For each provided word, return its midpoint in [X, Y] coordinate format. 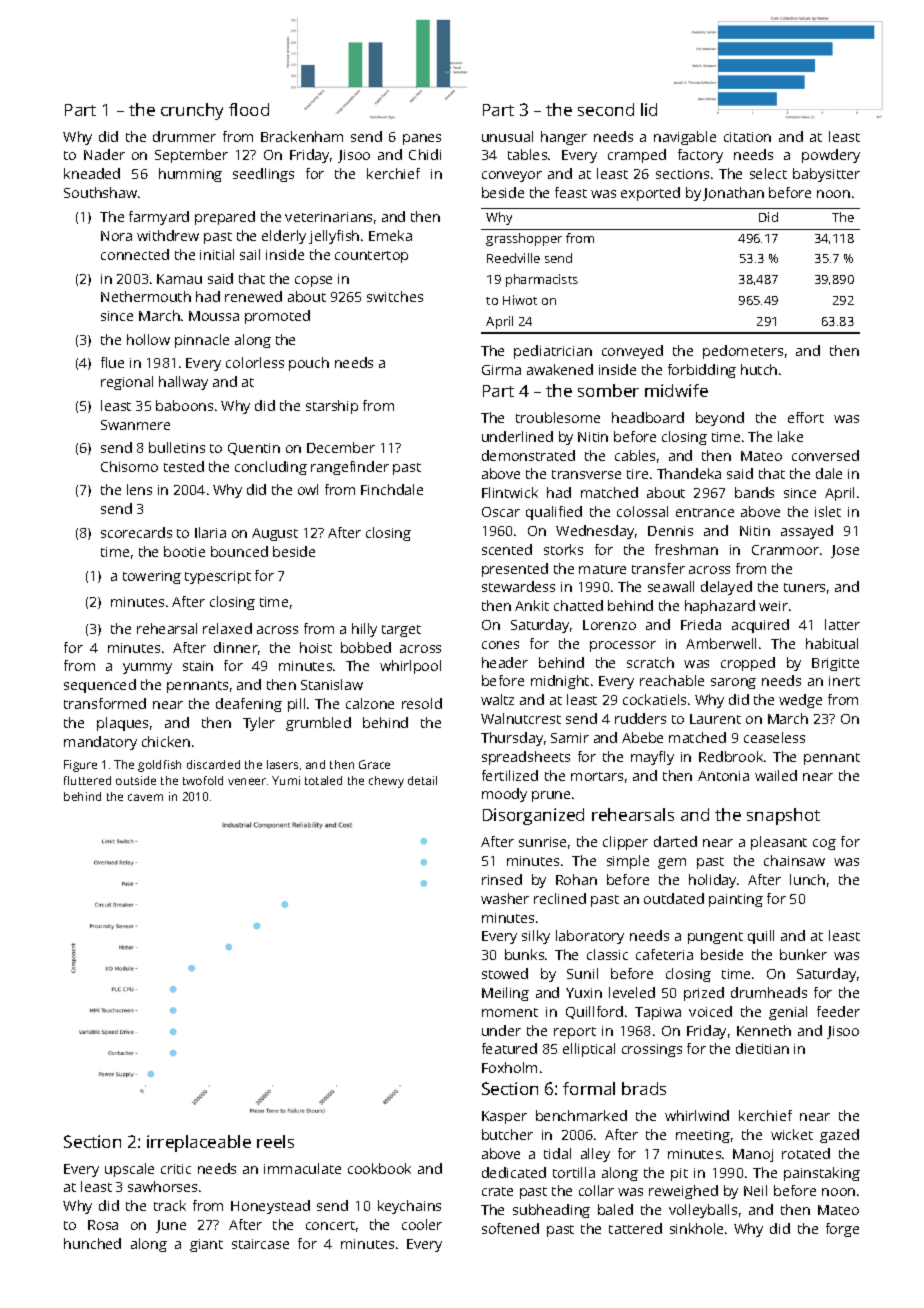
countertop [371, 257]
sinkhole [696, 1228]
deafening [249, 705]
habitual [832, 643]
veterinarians [328, 217]
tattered [635, 1228]
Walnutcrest [521, 718]
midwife [676, 390]
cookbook [379, 1168]
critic [176, 1169]
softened [510, 1228]
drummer [184, 136]
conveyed [632, 352]
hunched [92, 1243]
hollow [148, 339]
